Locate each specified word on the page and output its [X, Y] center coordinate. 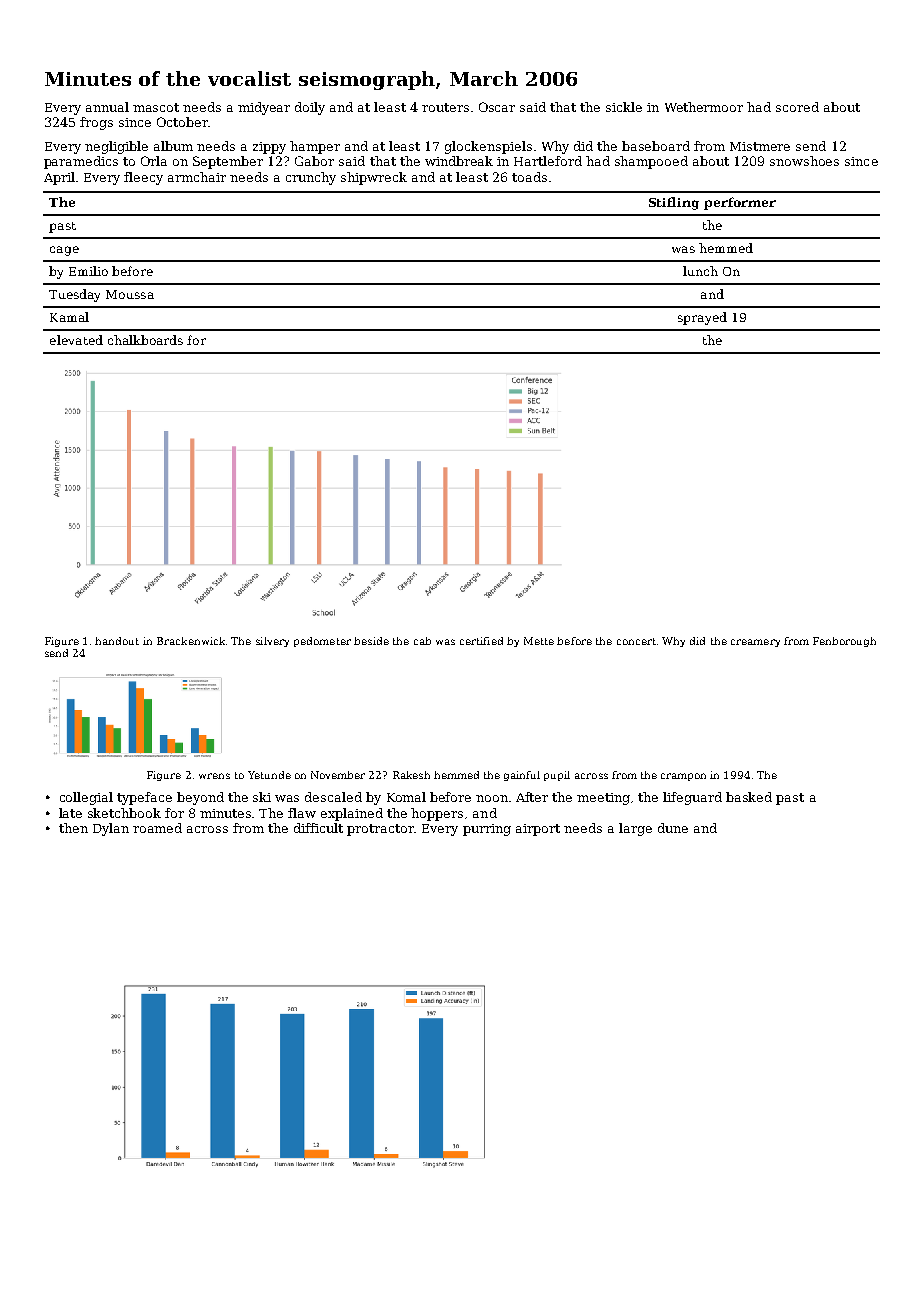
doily [310, 108]
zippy [269, 148]
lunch [700, 271]
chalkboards [145, 340]
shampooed [651, 162]
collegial [86, 798]
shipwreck [374, 178]
